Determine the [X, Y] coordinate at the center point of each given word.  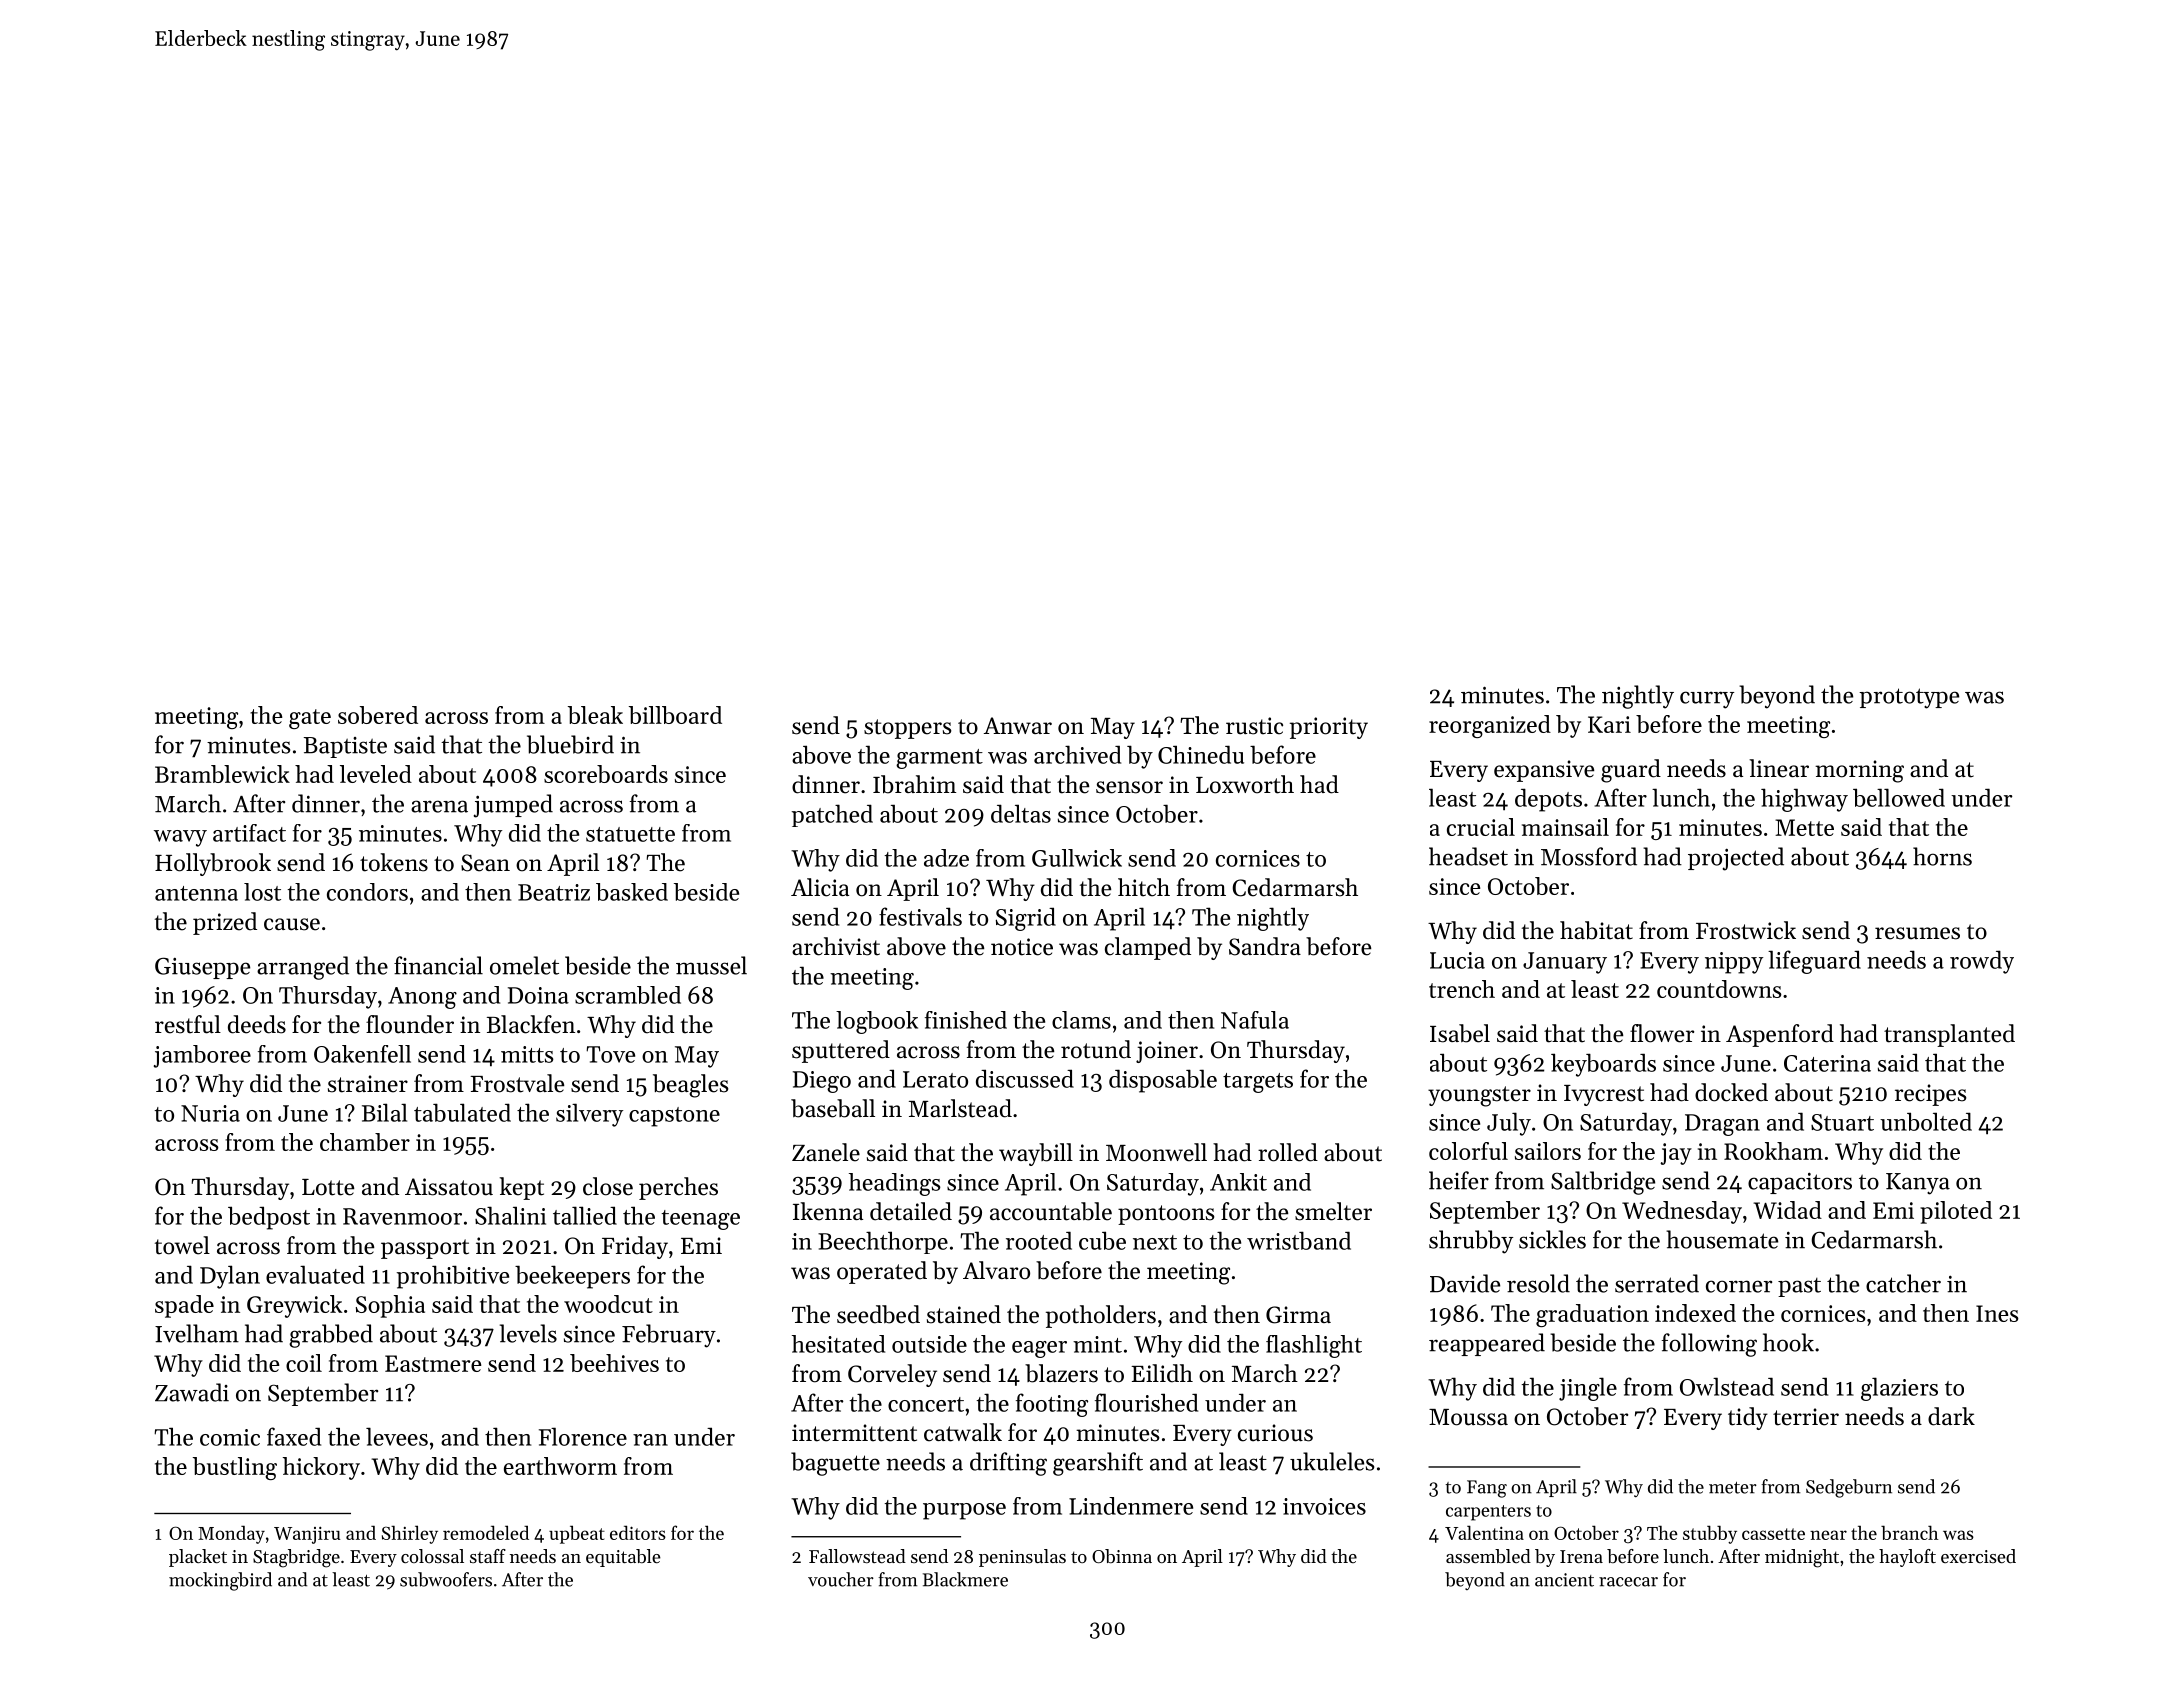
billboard [675, 715]
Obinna [1122, 1556]
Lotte [328, 1187]
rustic [1254, 726]
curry [1707, 700]
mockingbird [220, 1581]
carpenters [1488, 1513]
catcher [1903, 1283]
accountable [1051, 1211]
